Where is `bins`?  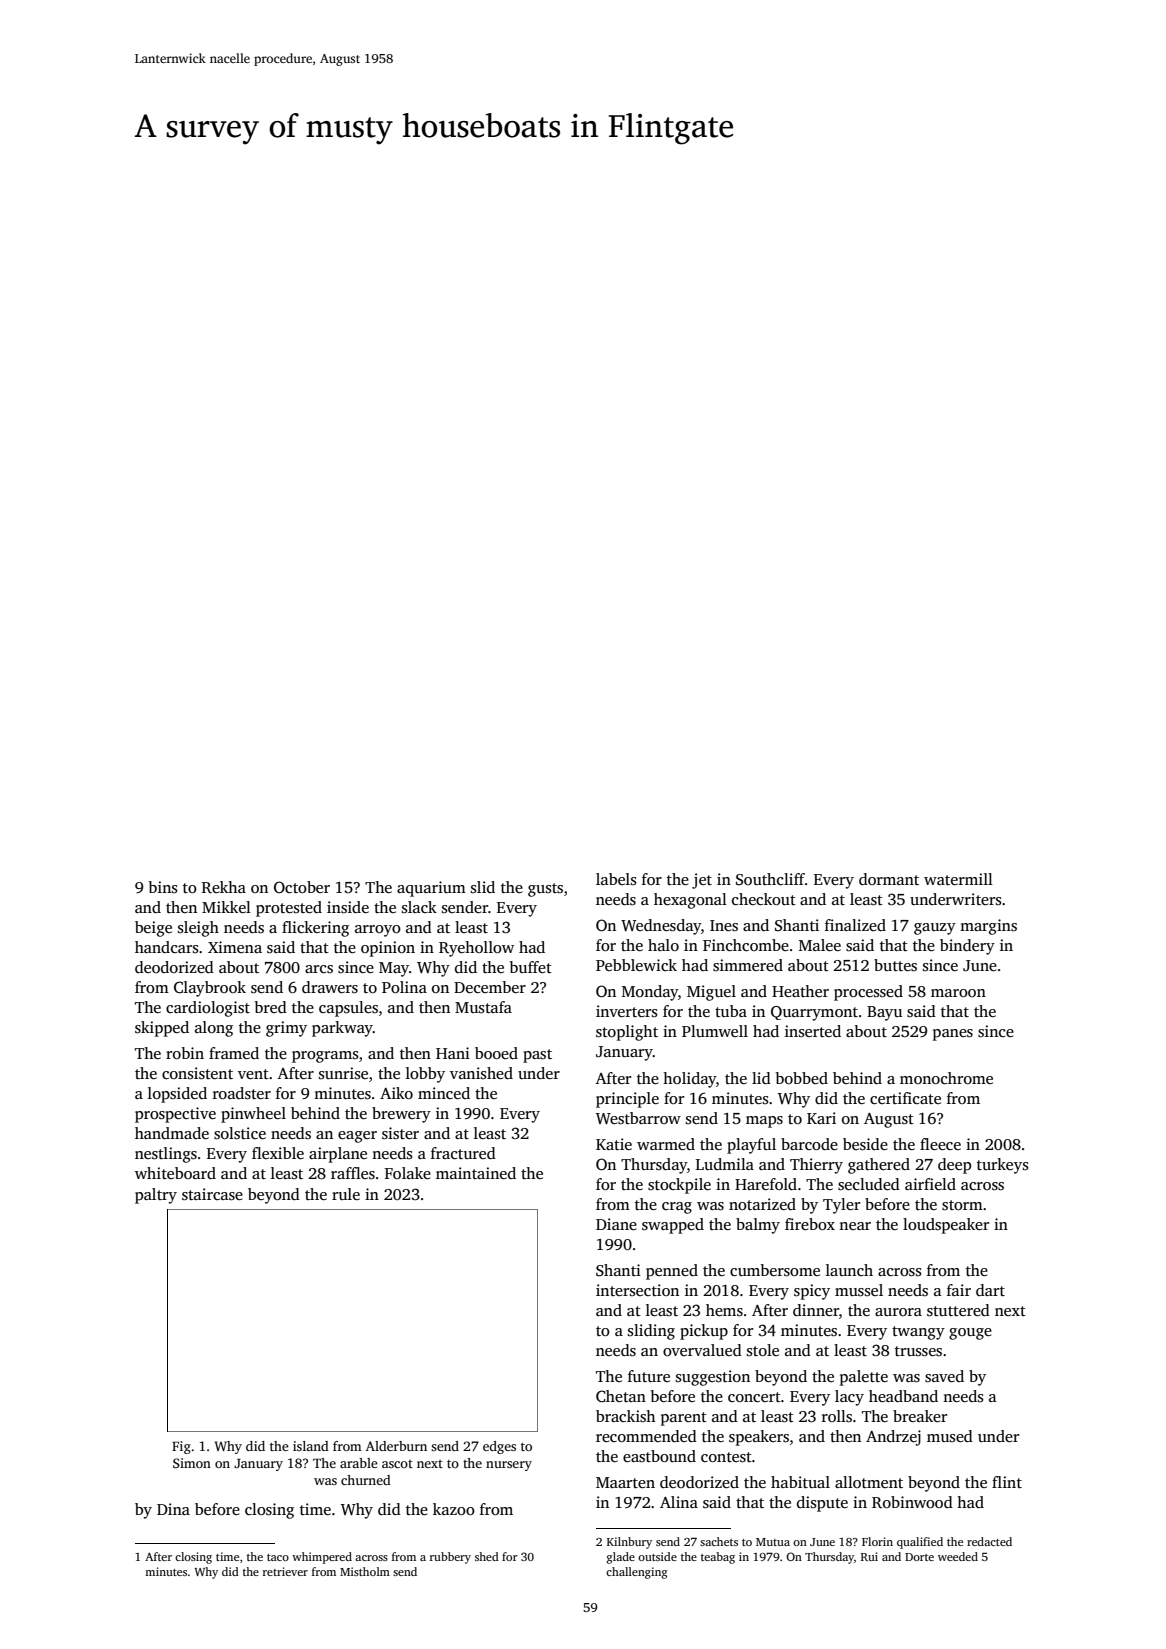 bins is located at coordinates (163, 887).
